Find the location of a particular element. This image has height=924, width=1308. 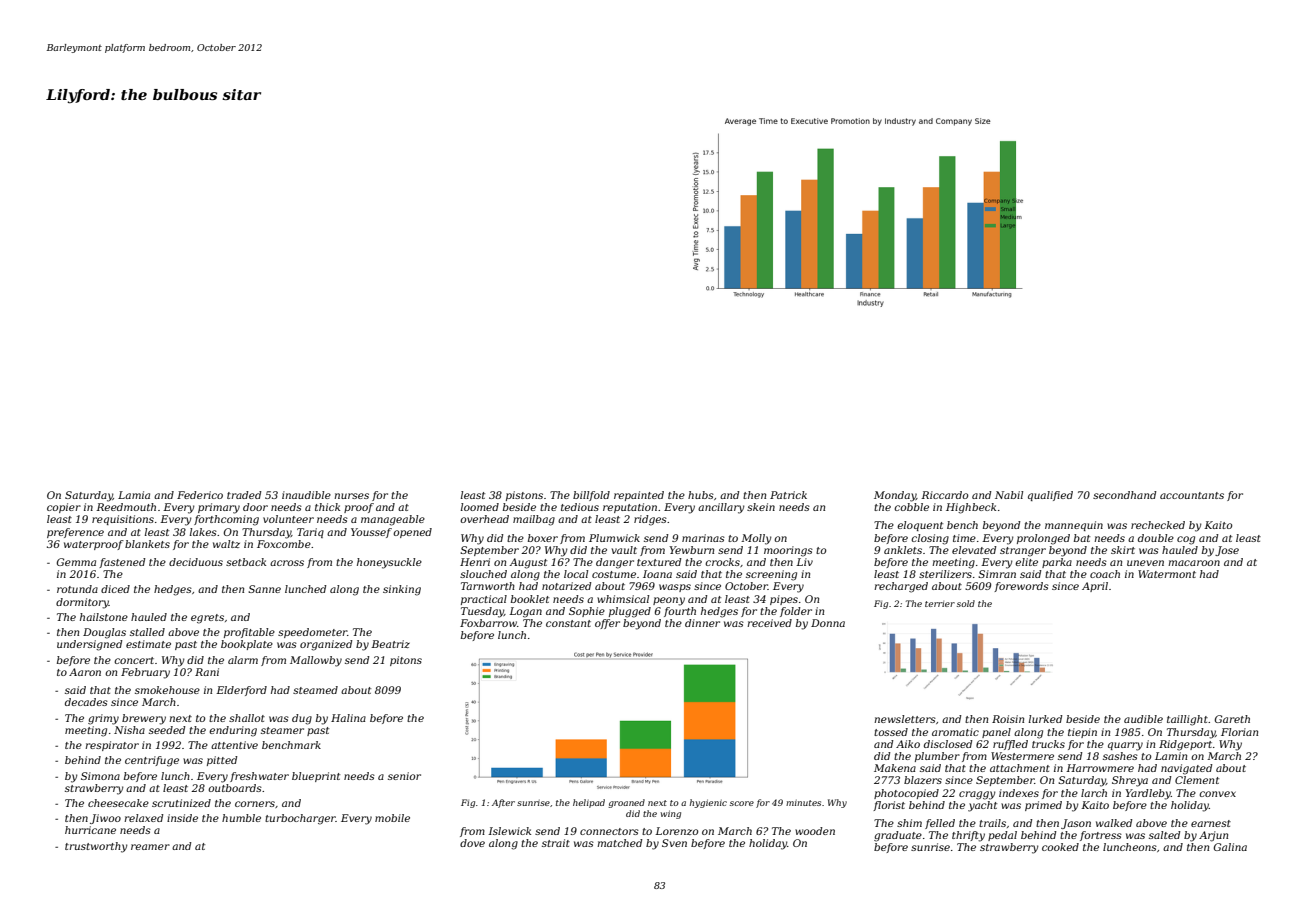

strait is located at coordinates (556, 843).
